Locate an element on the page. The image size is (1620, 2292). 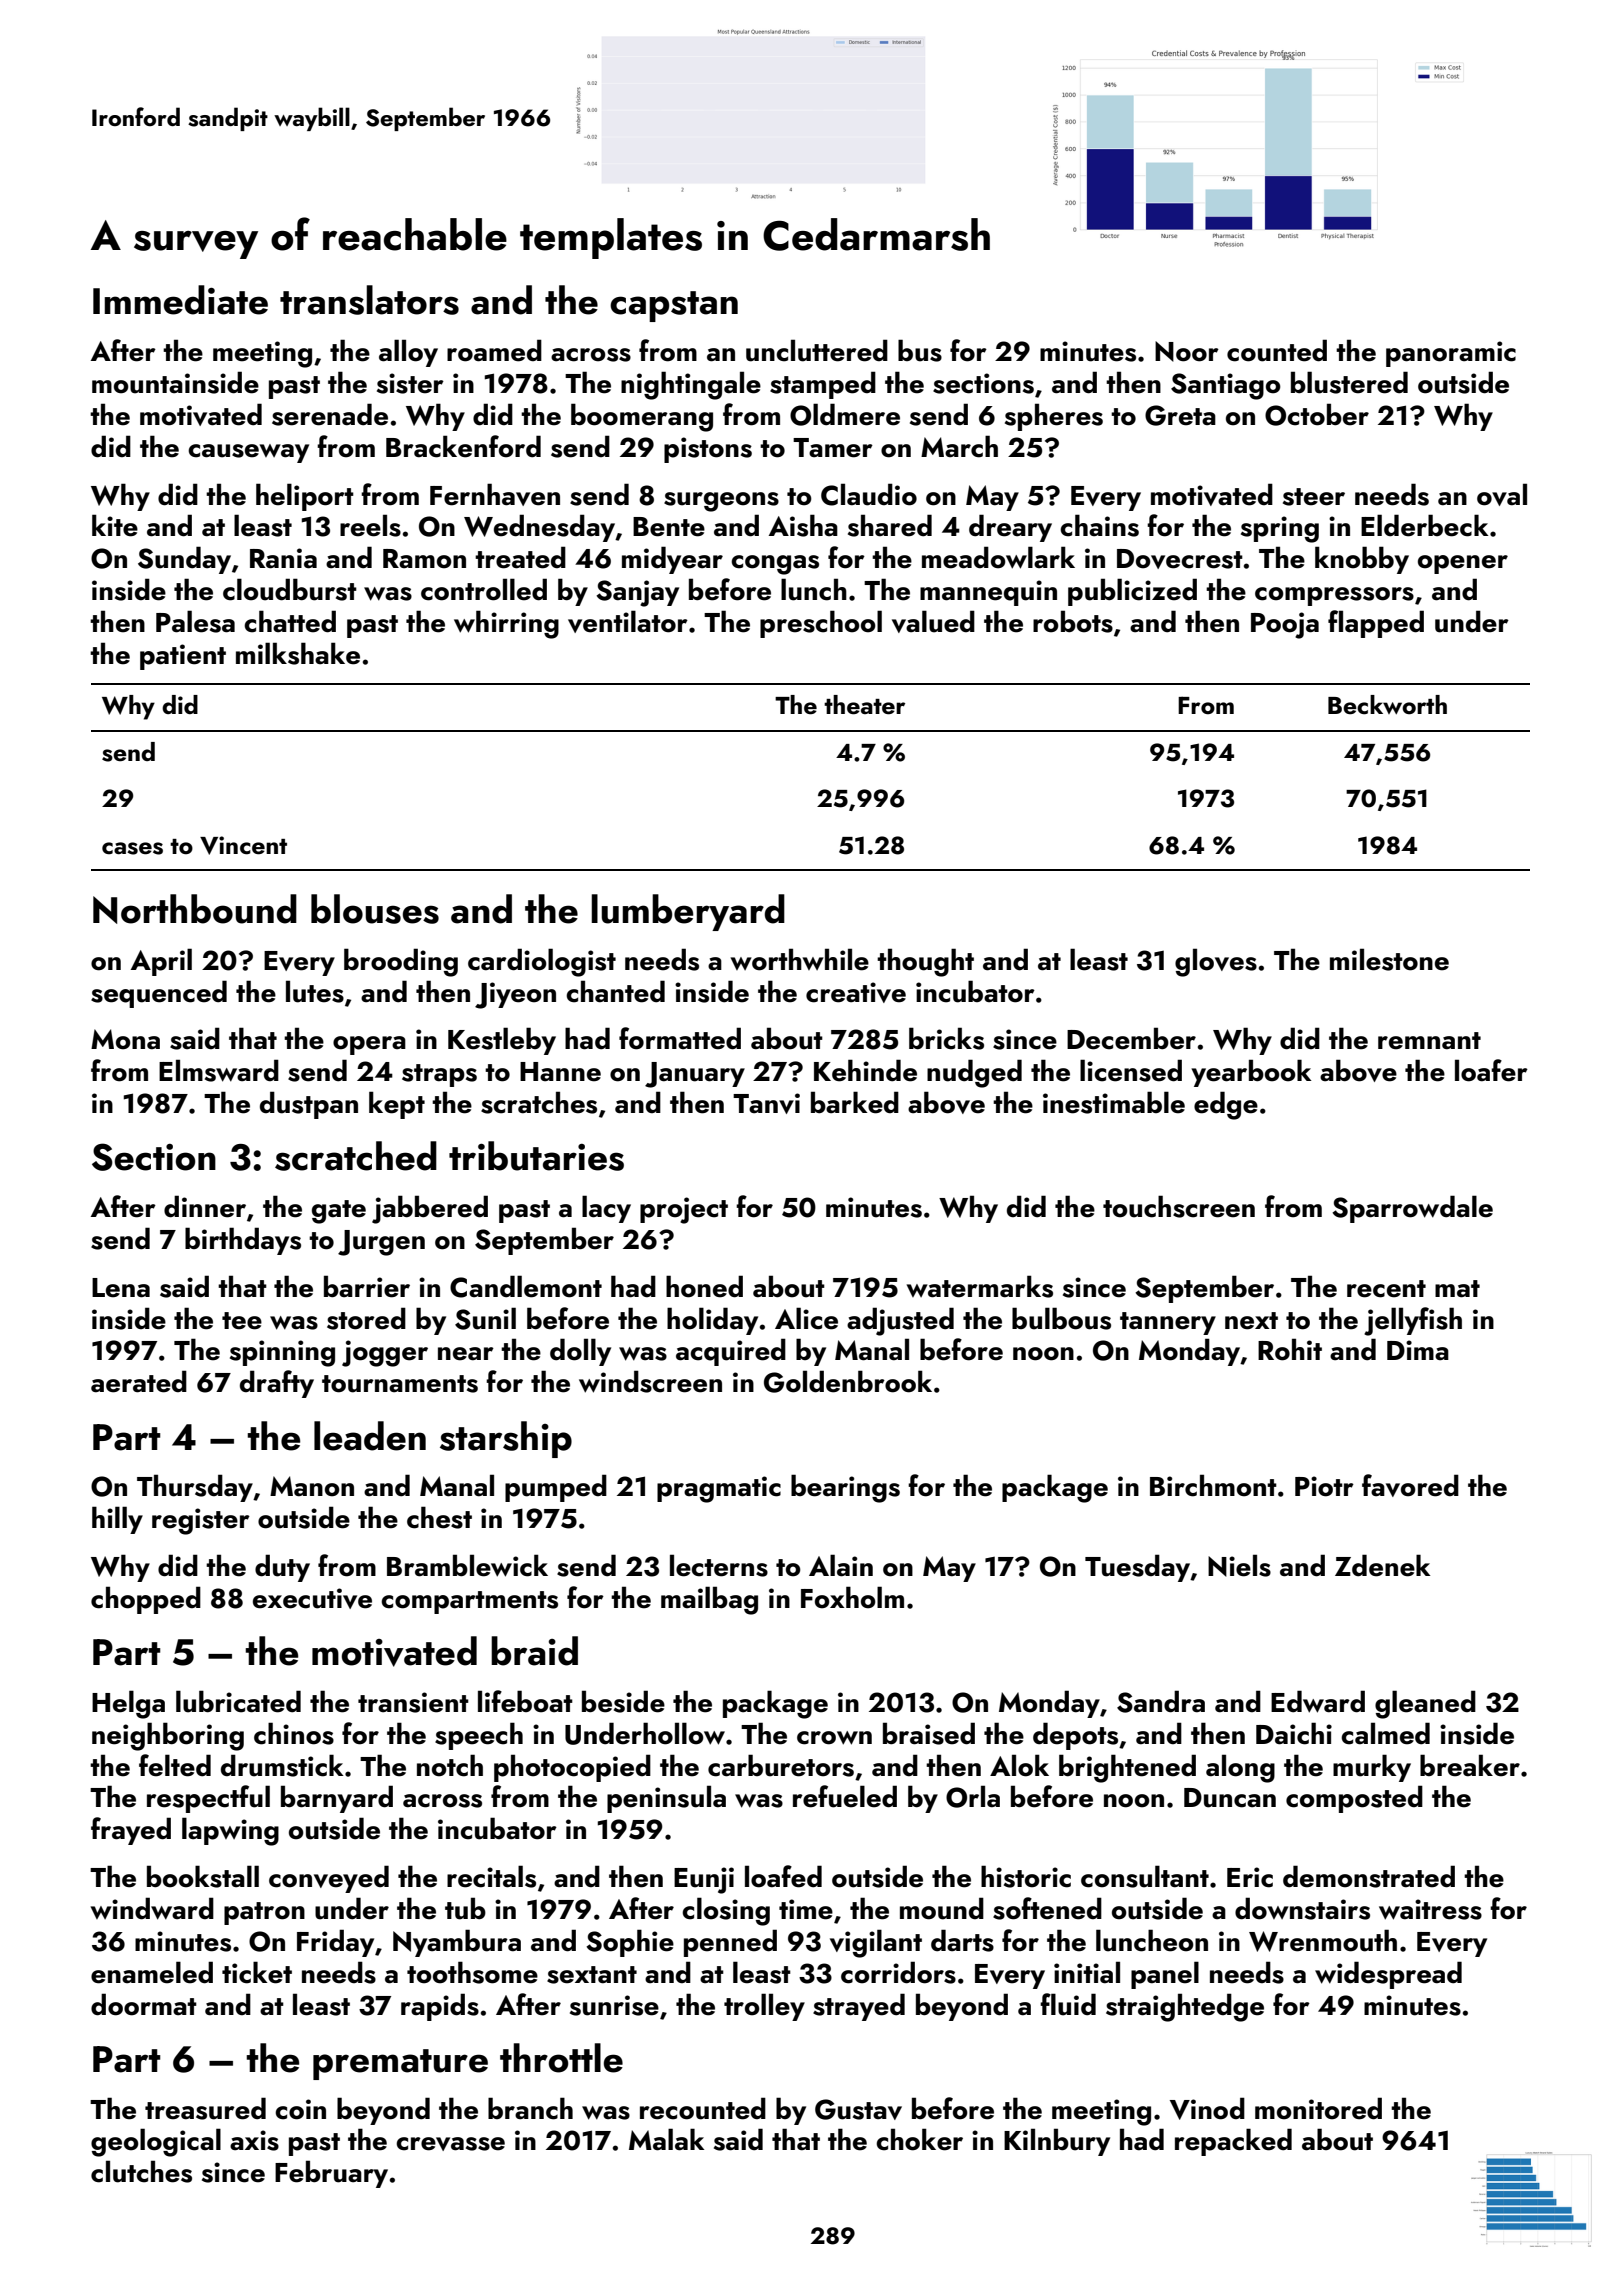
Elmsward is located at coordinates (219, 1070).
